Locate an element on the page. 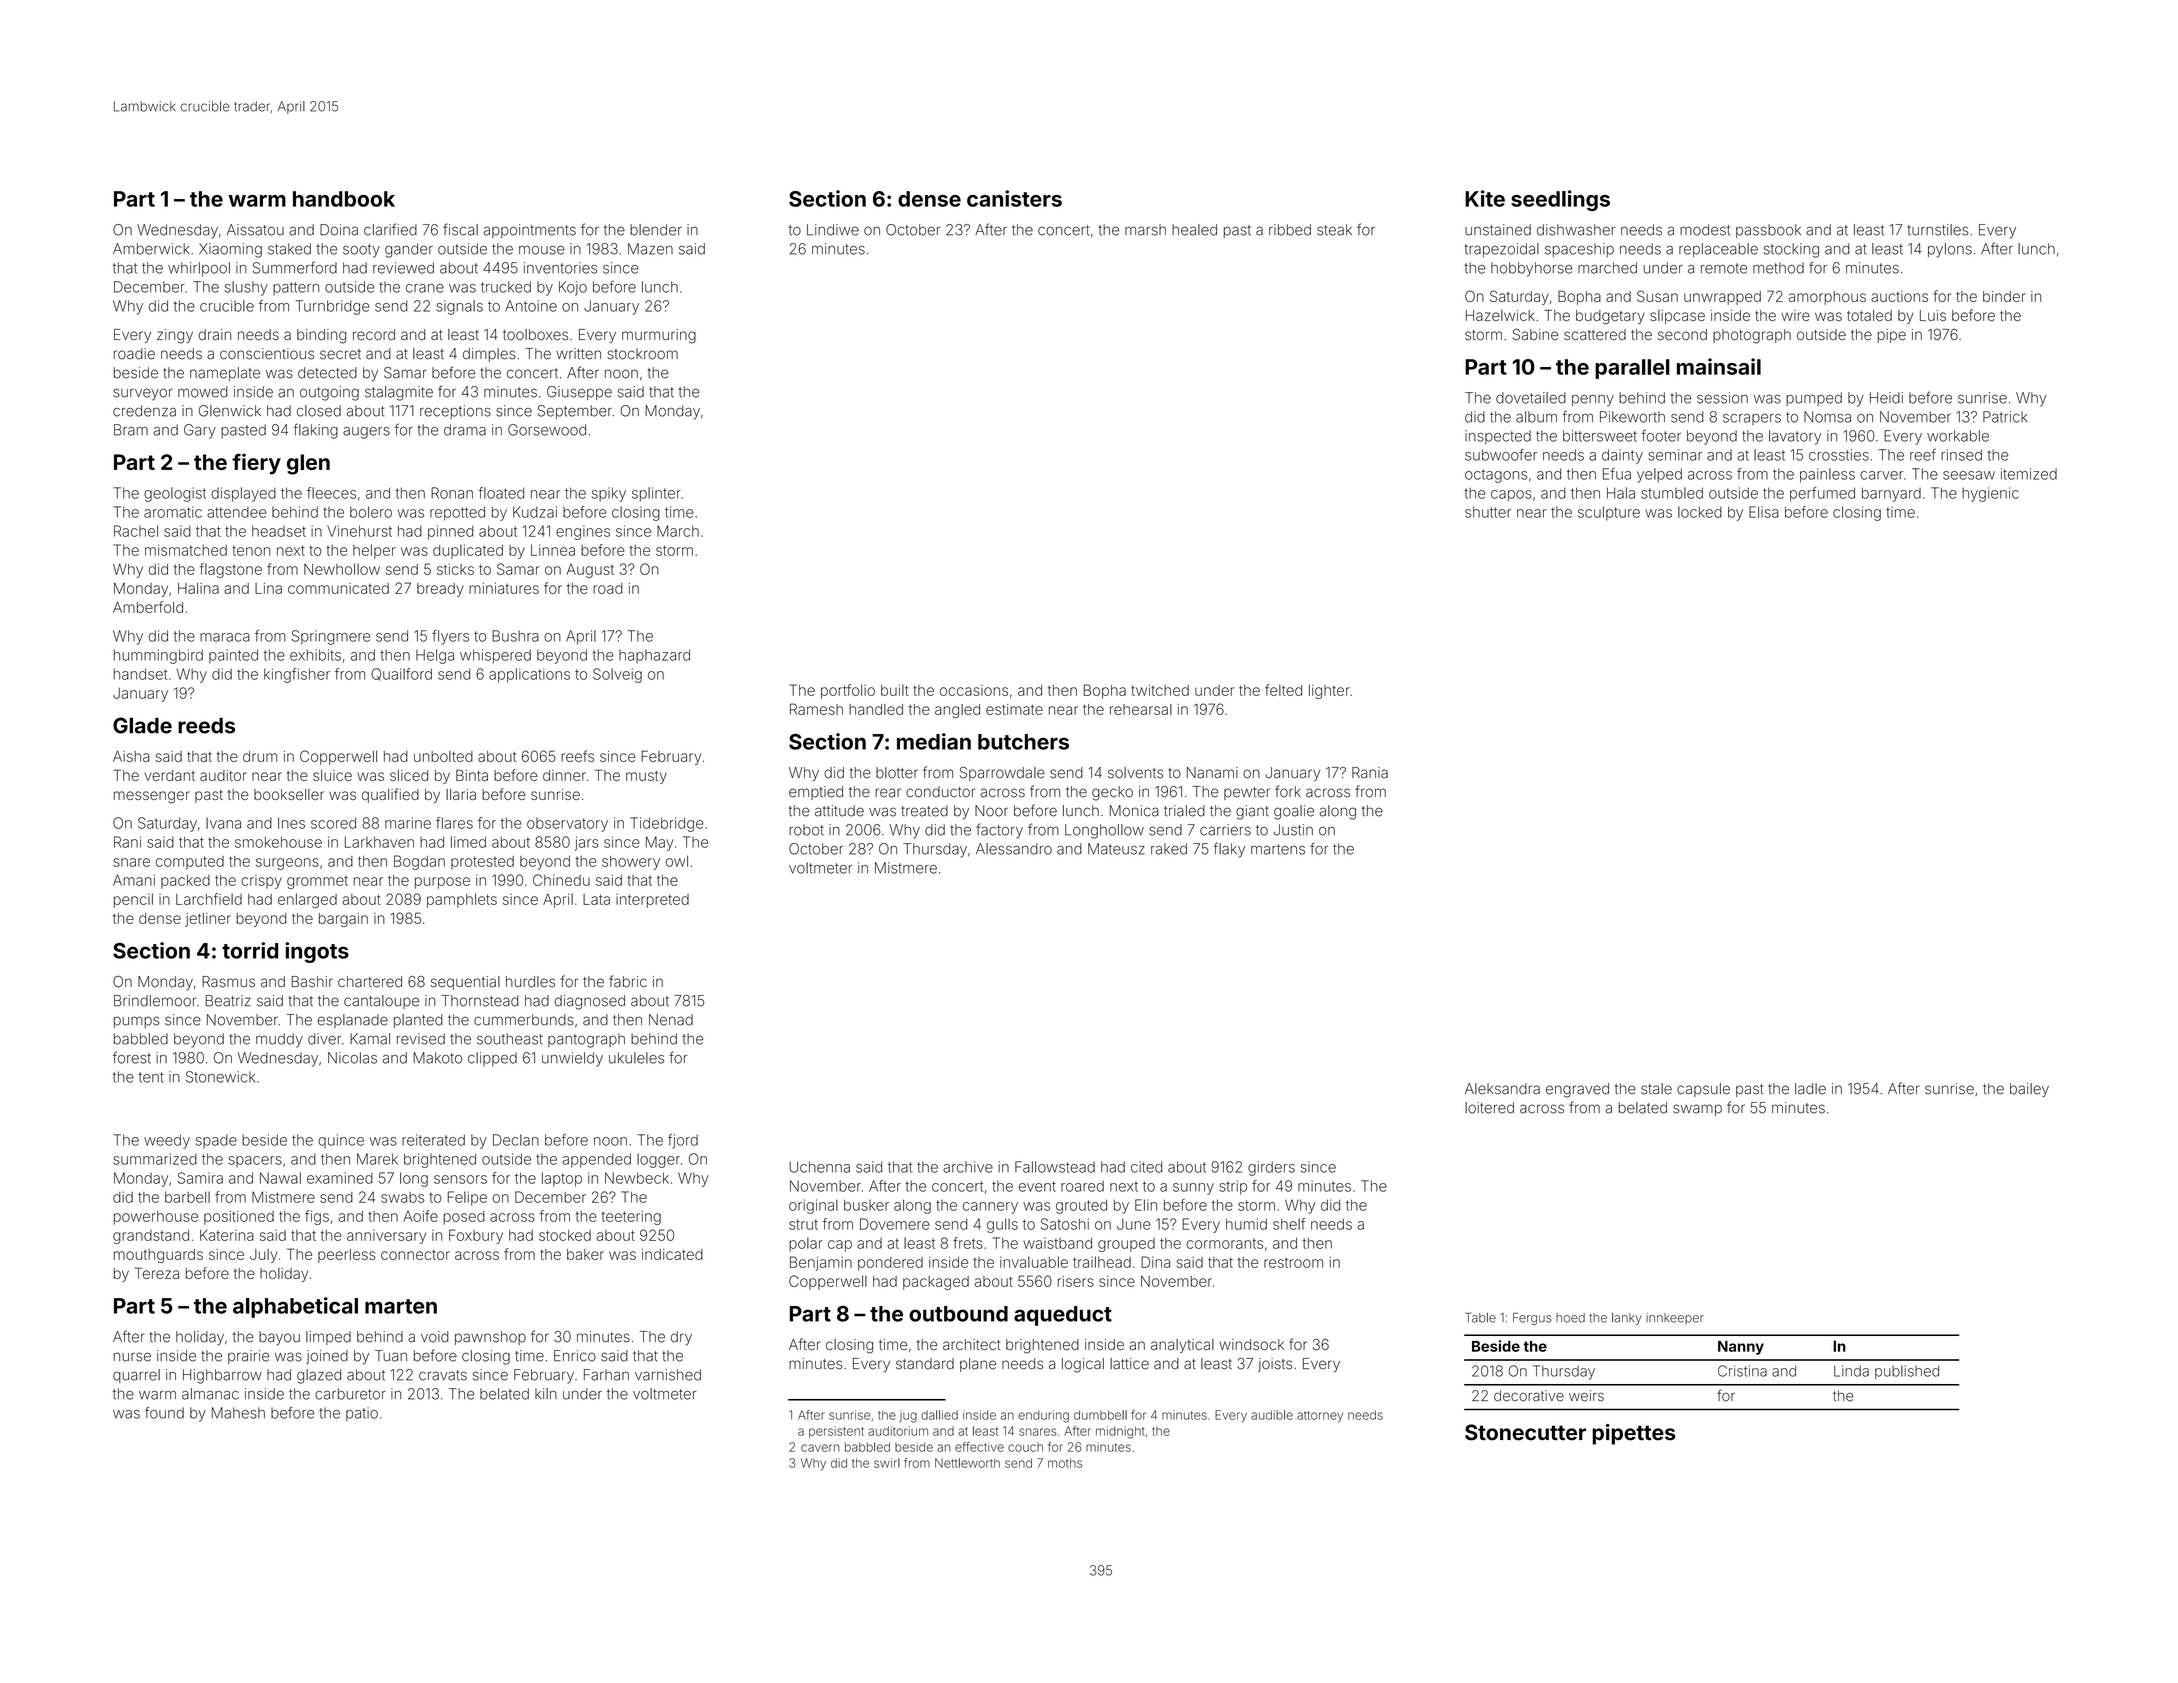 The image size is (2178, 1683). original is located at coordinates (813, 1206).
